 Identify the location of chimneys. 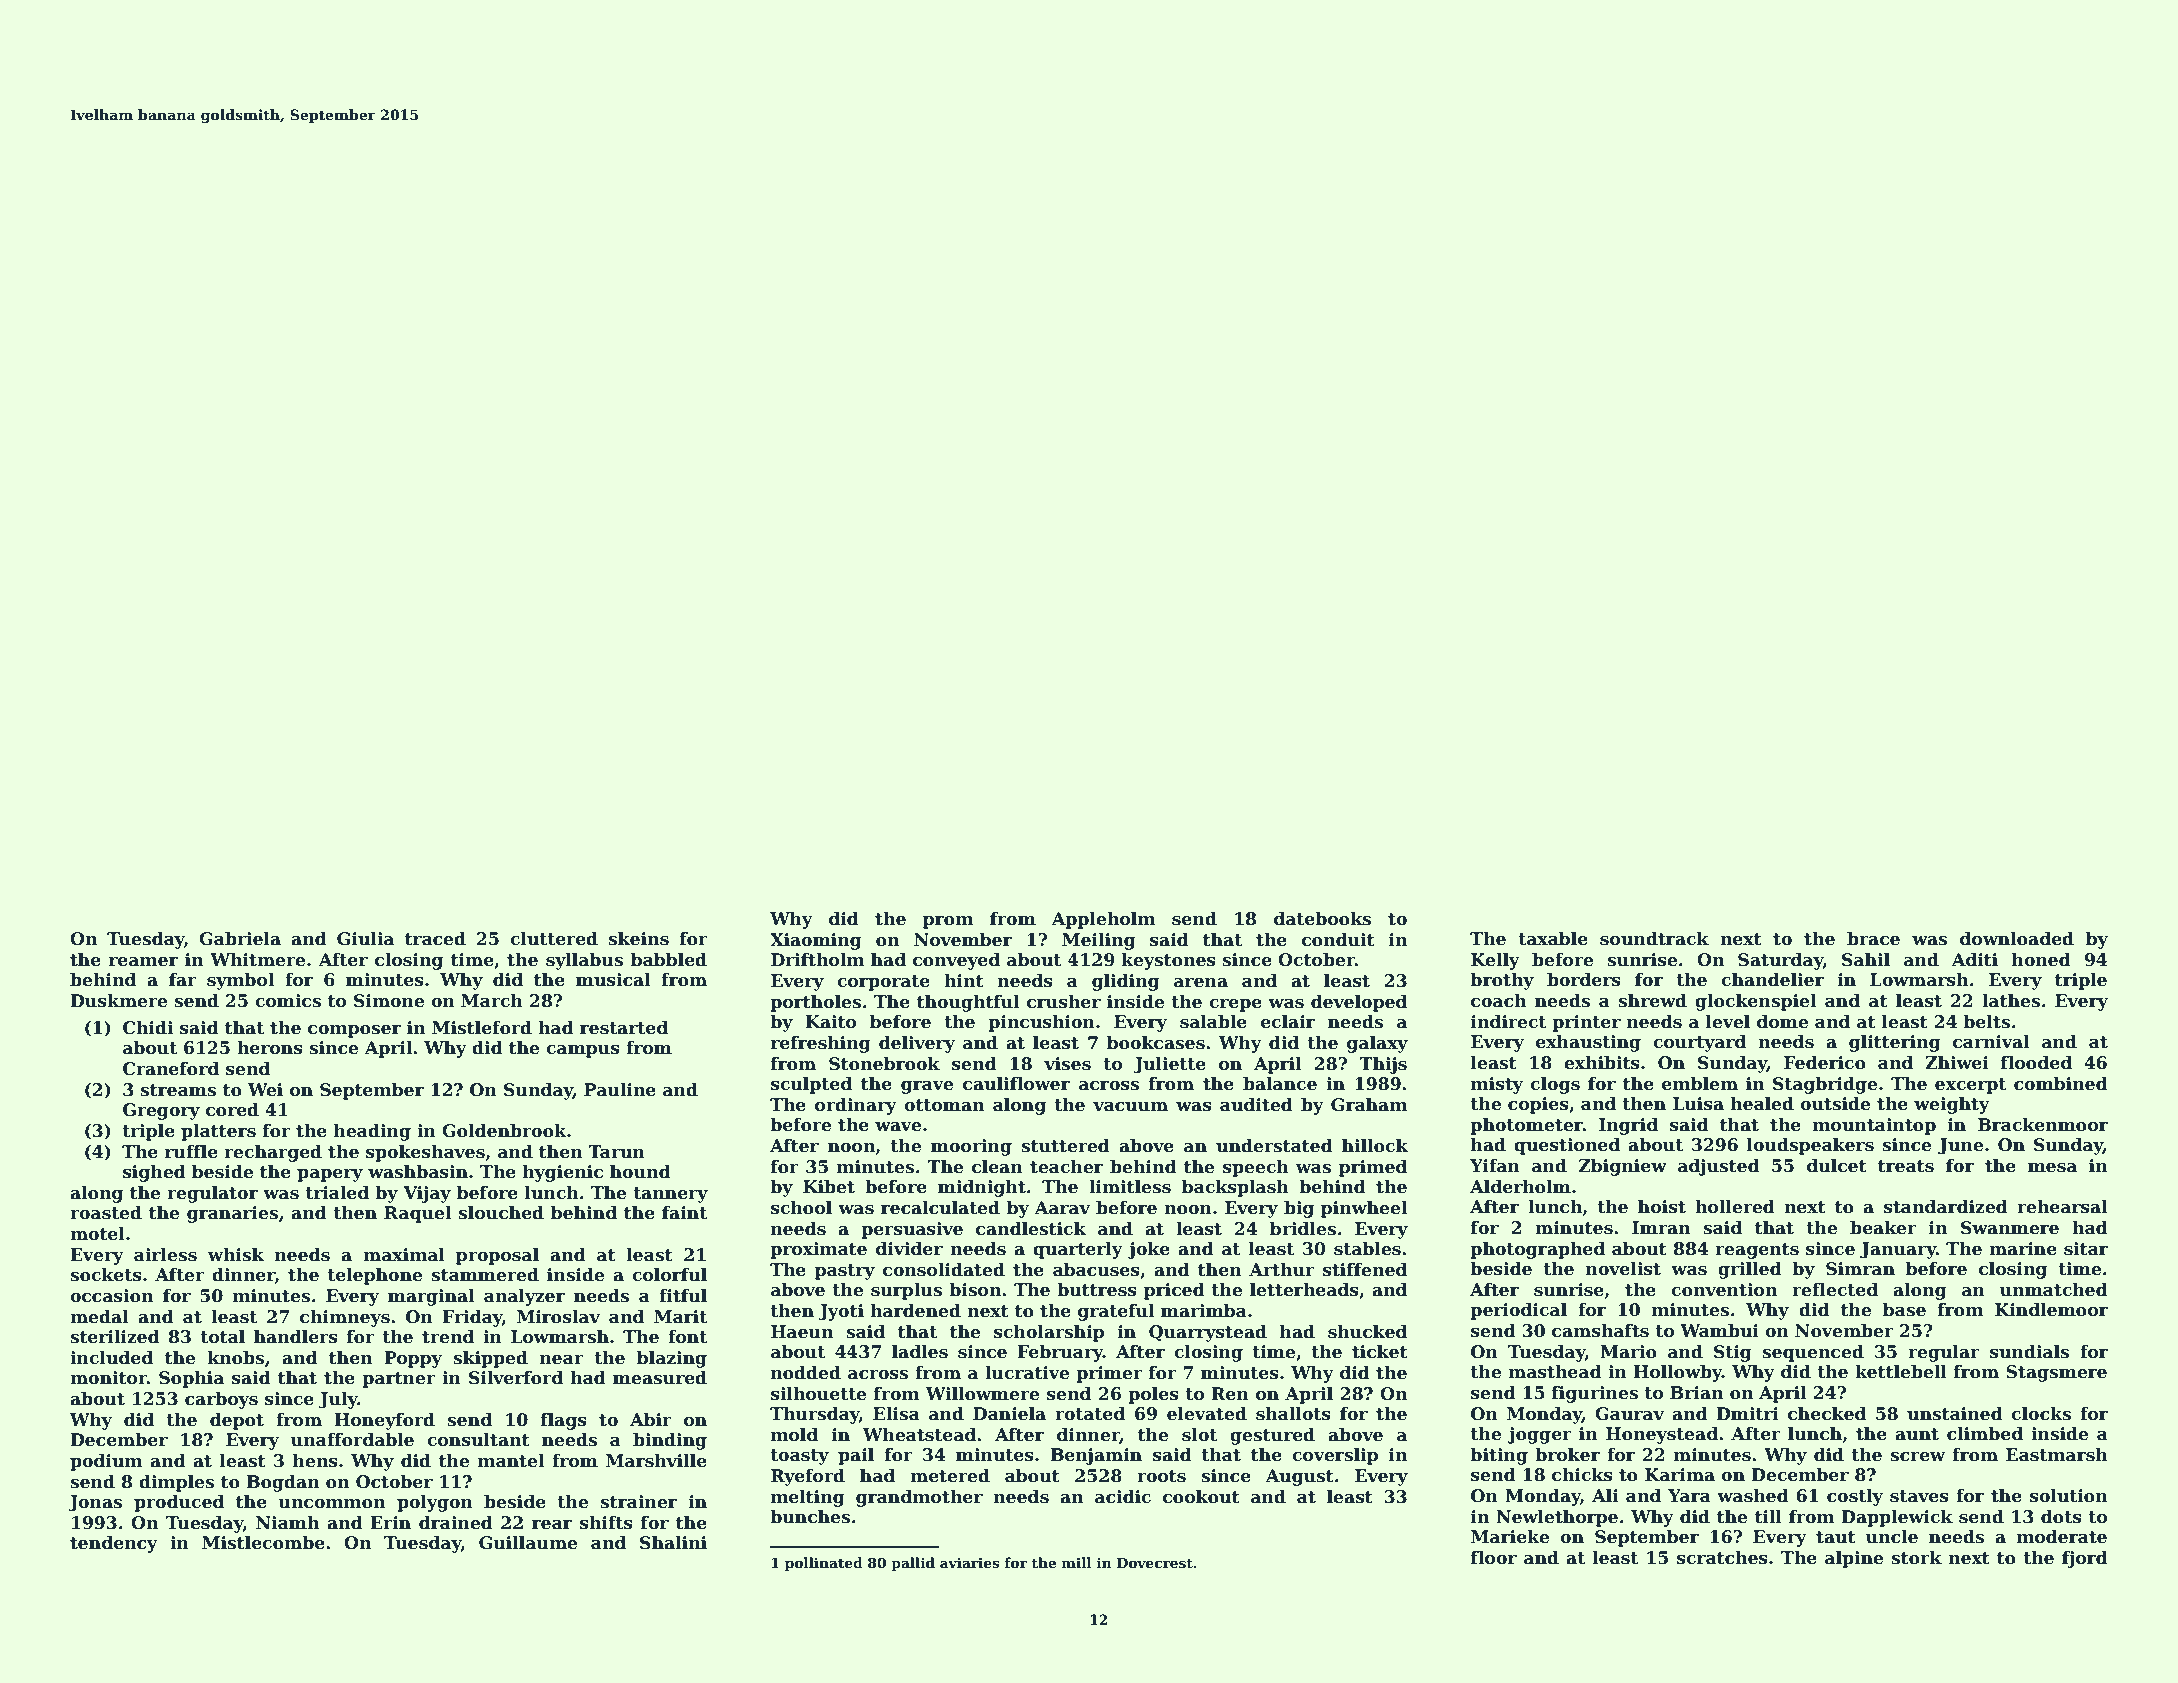
(345, 1318).
